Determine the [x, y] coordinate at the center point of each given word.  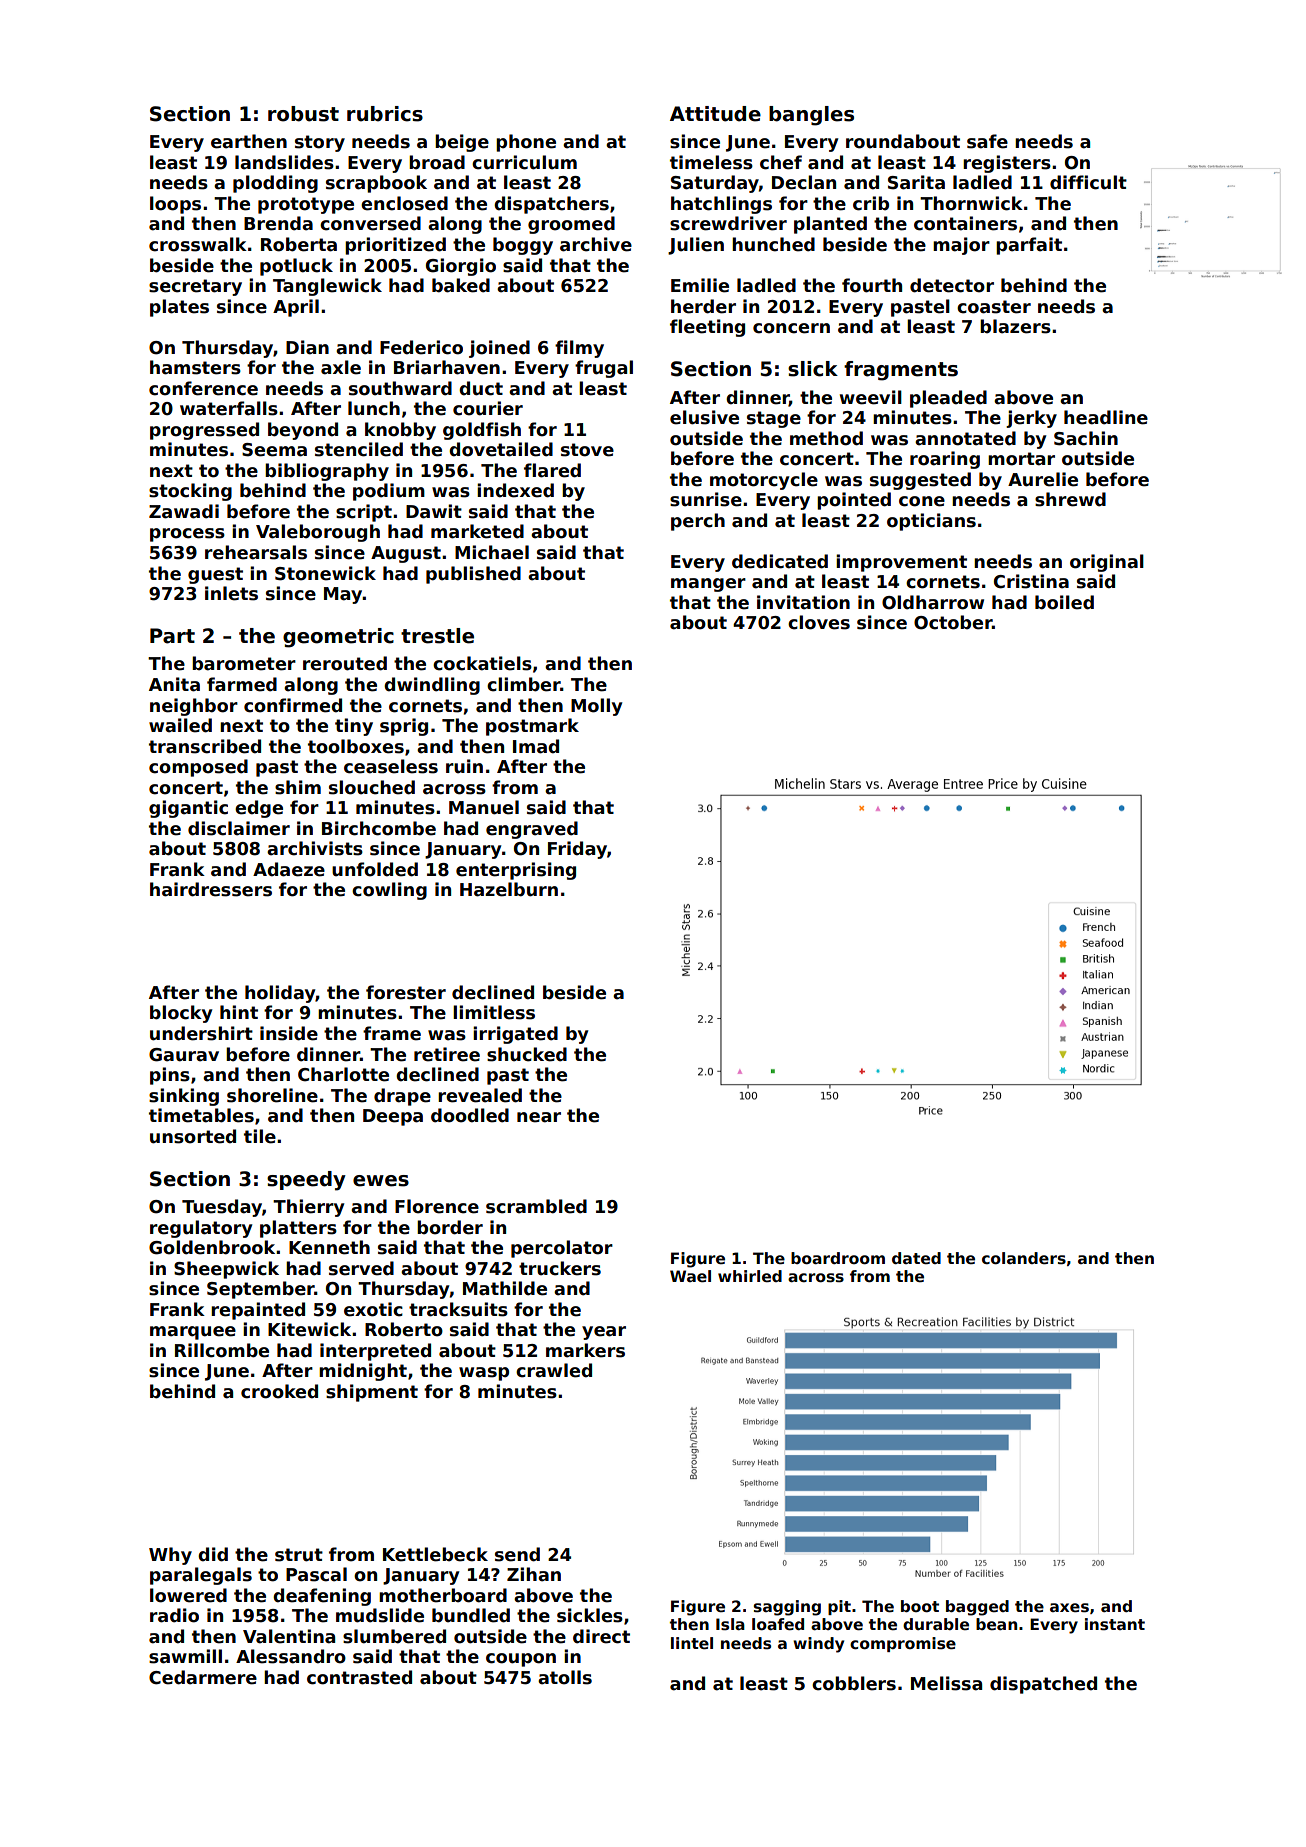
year [604, 1333]
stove [587, 450]
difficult [1088, 182]
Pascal [316, 1574]
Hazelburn [509, 889]
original [1107, 563]
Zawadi [184, 511]
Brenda [278, 223]
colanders [1024, 1258]
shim [298, 787]
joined [499, 349]
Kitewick [309, 1329]
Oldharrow [933, 602]
